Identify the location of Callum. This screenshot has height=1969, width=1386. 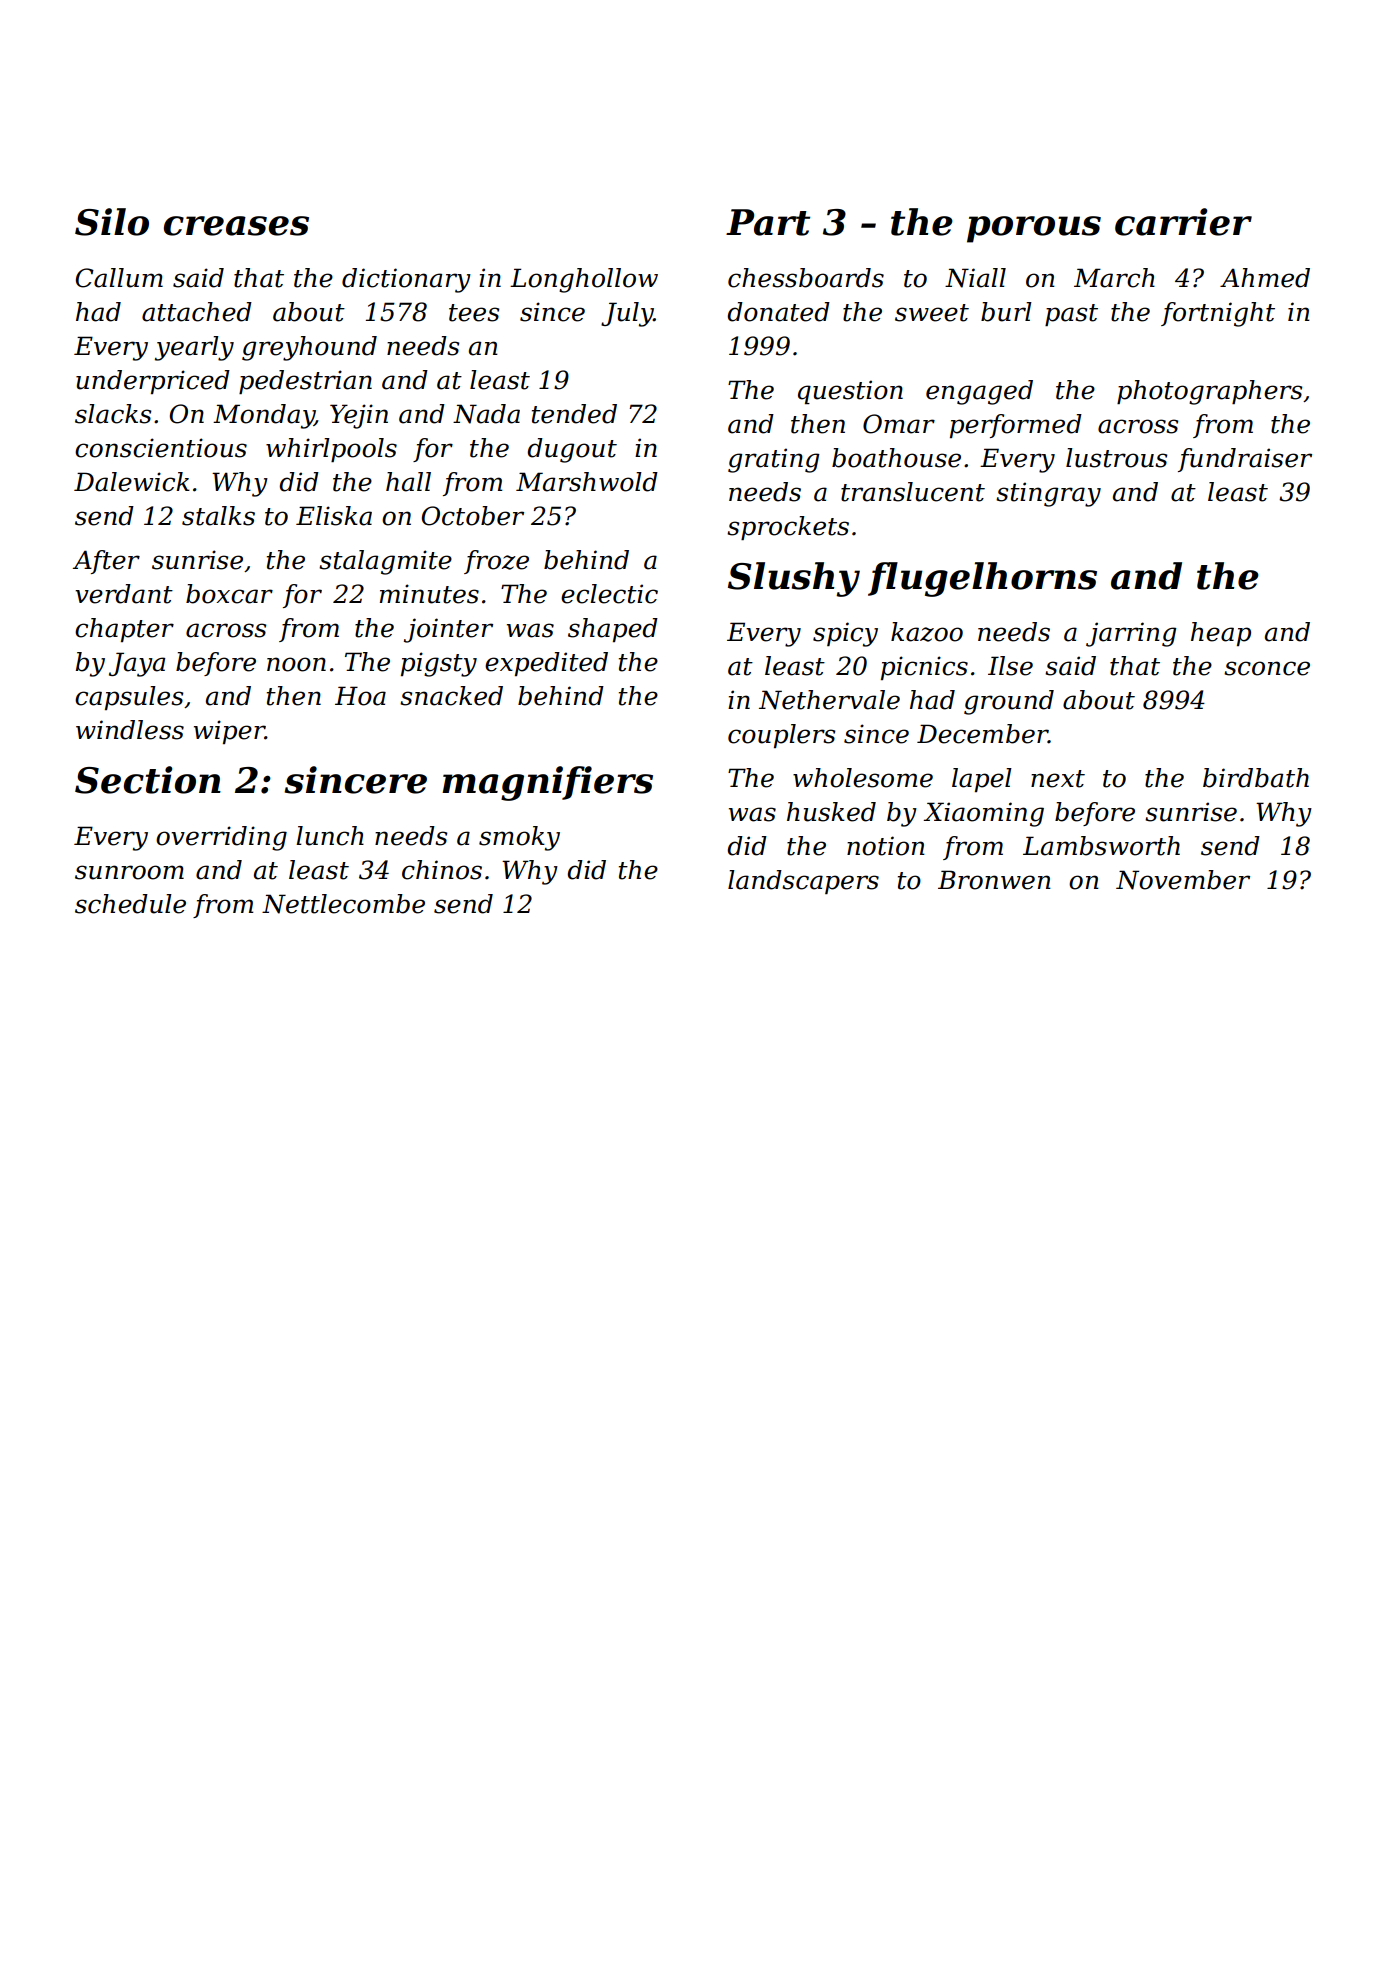
(119, 278).
